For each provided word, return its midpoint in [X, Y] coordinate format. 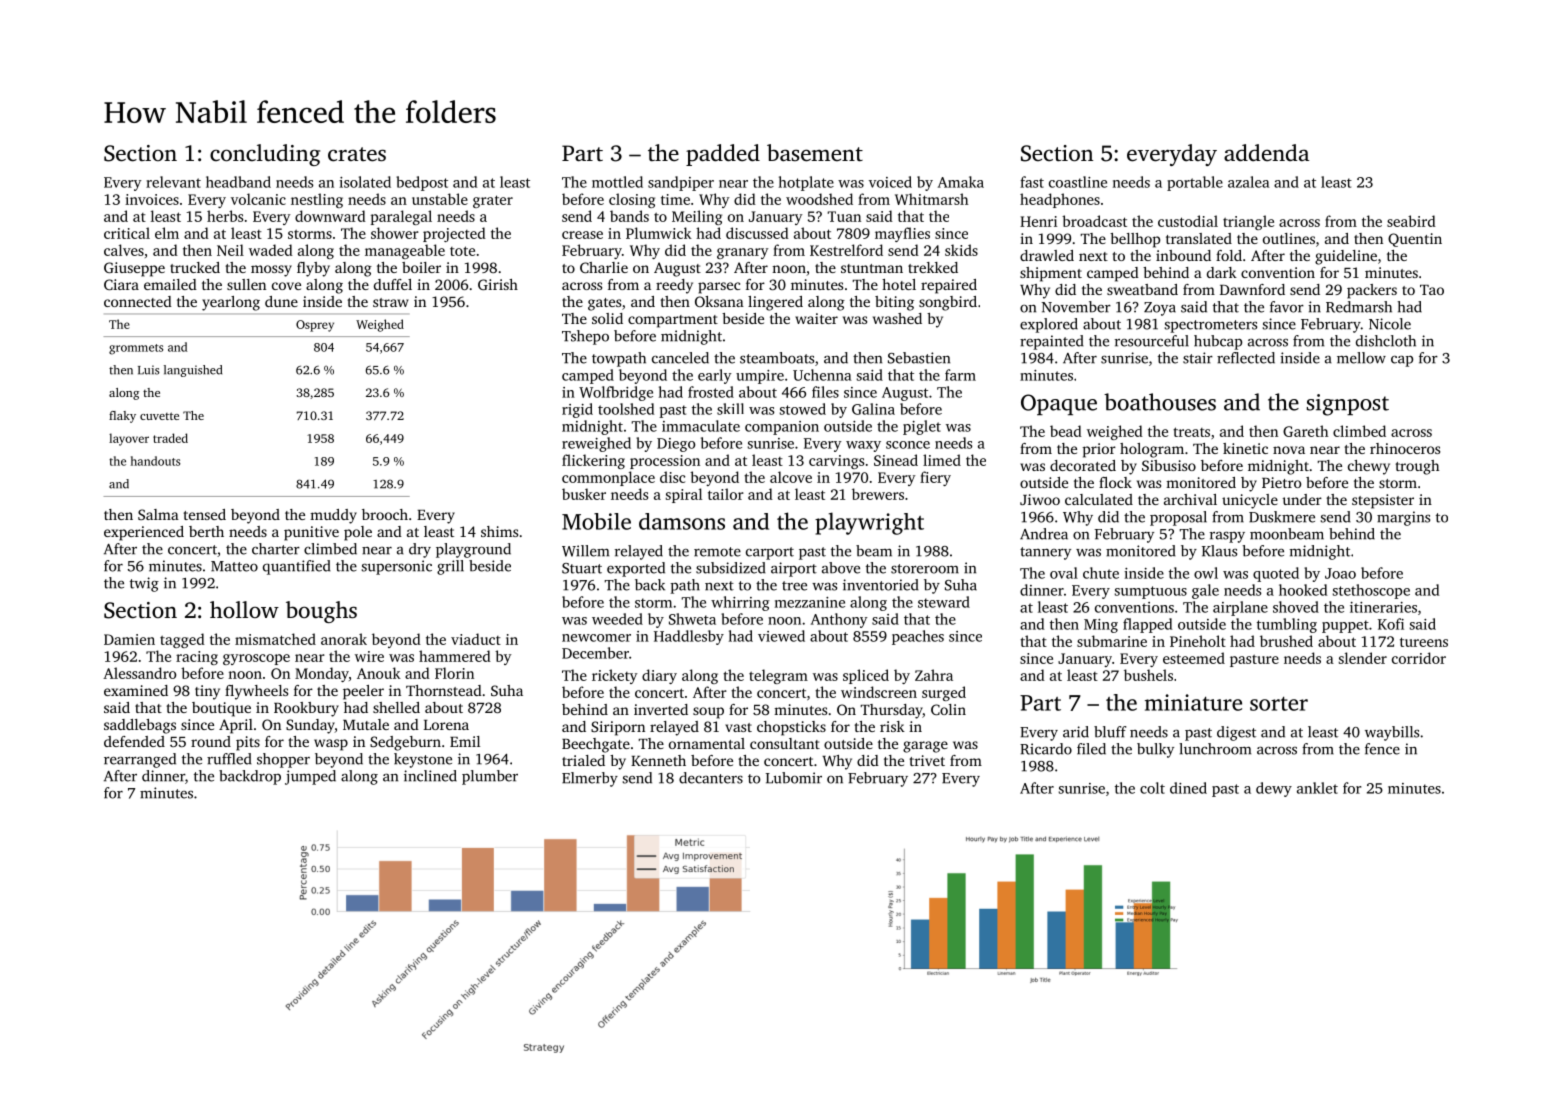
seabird [1411, 221]
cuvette [159, 416]
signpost [1348, 405]
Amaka [961, 182]
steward [944, 602]
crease [582, 235]
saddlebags [140, 726]
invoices [152, 199]
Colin [948, 709]
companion [782, 428]
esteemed [1194, 658]
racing [197, 658]
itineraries [1383, 607]
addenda [1266, 153]
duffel [393, 284]
